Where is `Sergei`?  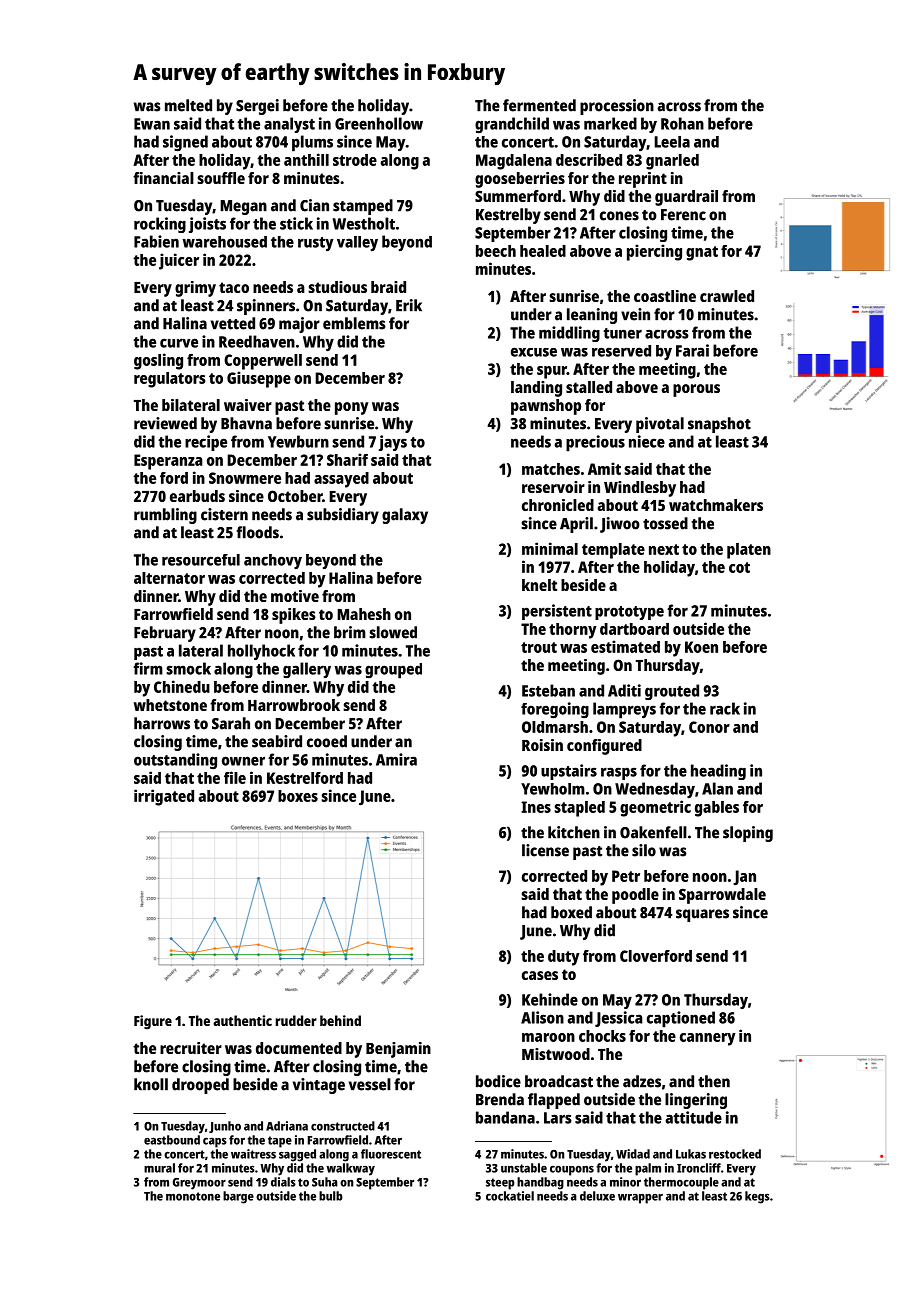
Sergei is located at coordinates (257, 107).
